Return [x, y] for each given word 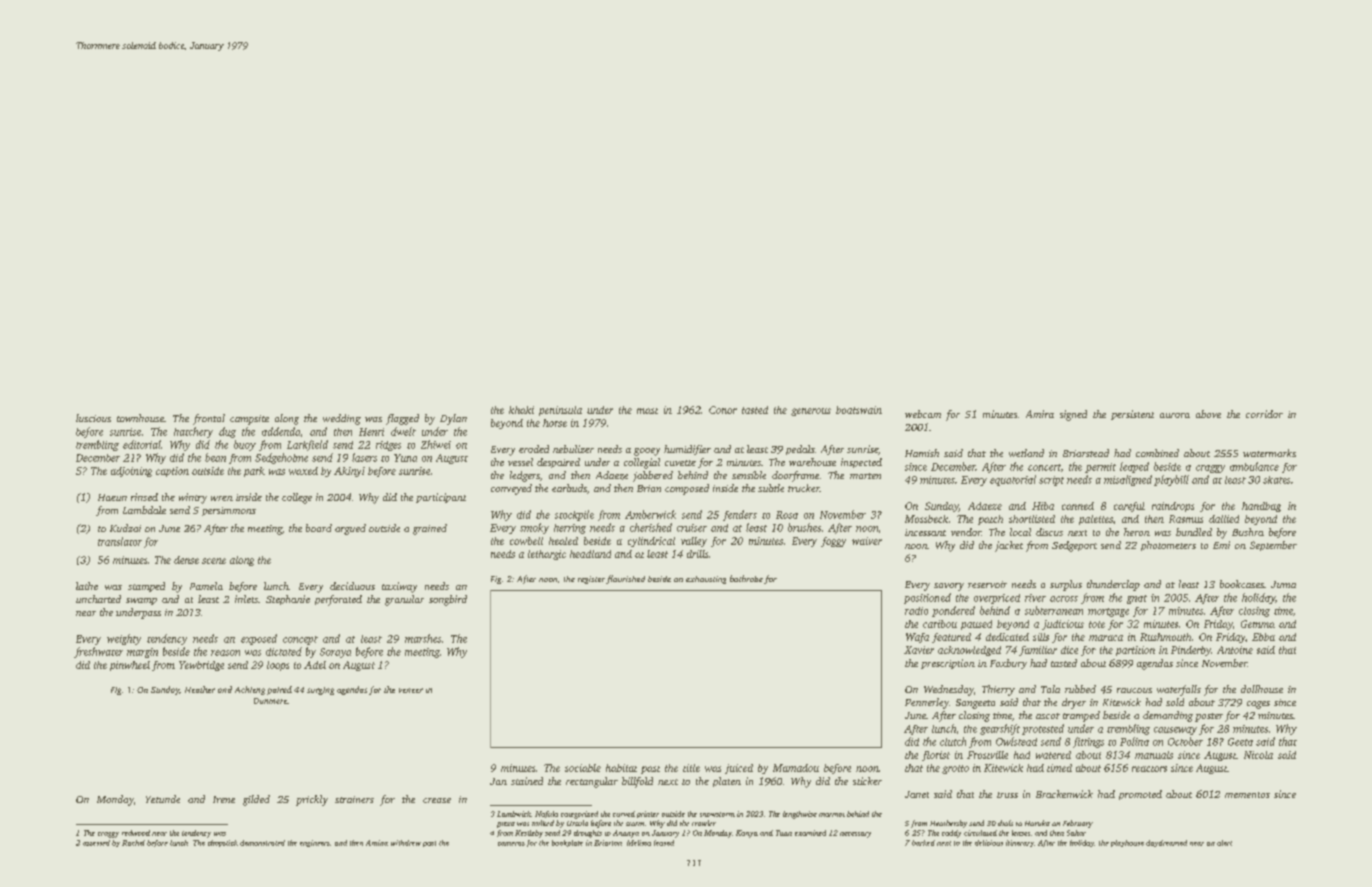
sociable [583, 768]
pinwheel [130, 666]
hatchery [193, 432]
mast [647, 411]
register [591, 580]
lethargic [547, 555]
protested [1043, 729]
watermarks [1269, 453]
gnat [1137, 599]
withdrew [406, 843]
